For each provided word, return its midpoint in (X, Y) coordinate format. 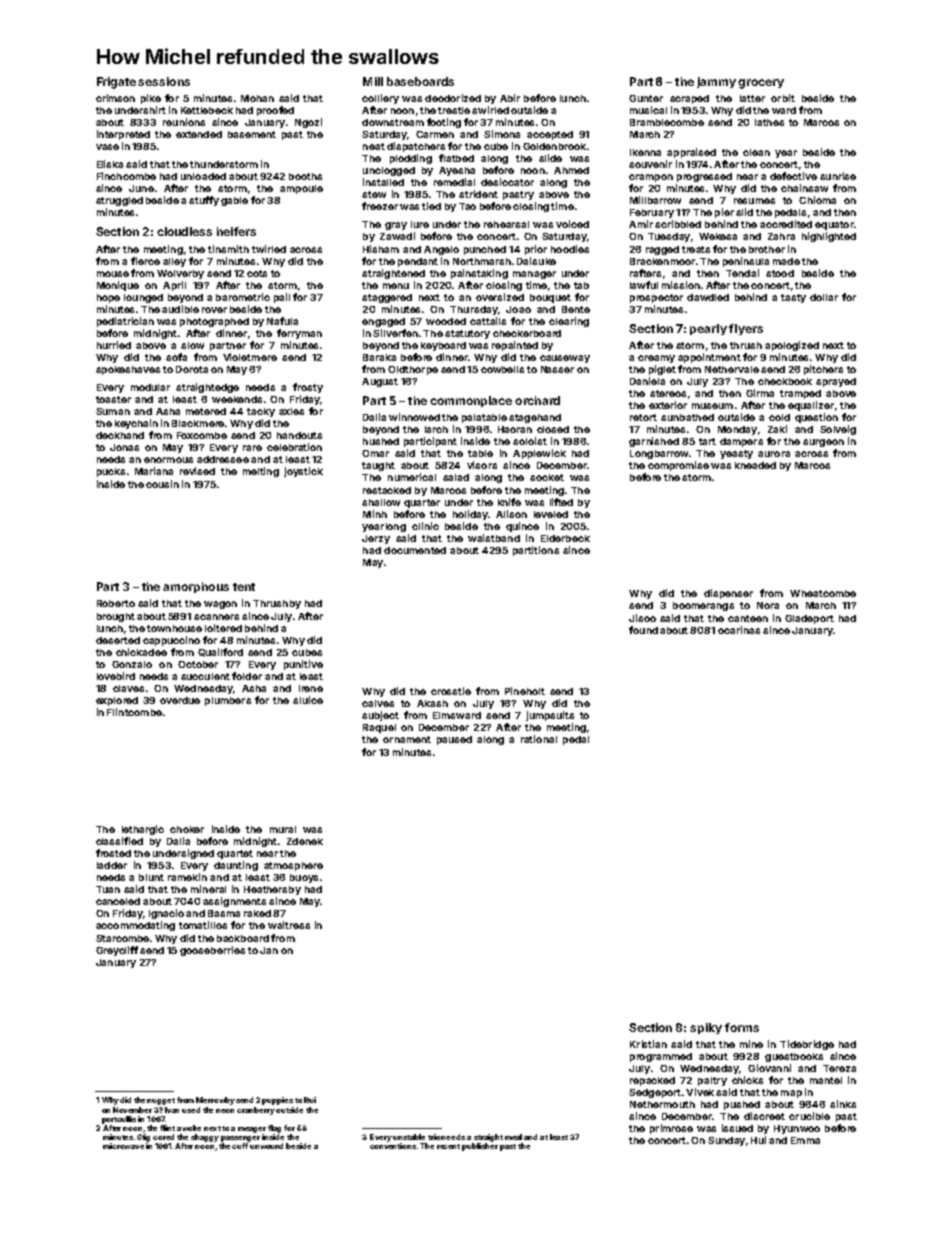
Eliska (110, 164)
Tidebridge (807, 1045)
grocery (761, 84)
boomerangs (703, 606)
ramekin (187, 877)
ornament (407, 739)
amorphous (196, 587)
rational (539, 739)
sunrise (838, 176)
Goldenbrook (554, 146)
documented (415, 550)
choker (187, 829)
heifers (236, 231)
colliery (380, 99)
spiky (706, 1028)
